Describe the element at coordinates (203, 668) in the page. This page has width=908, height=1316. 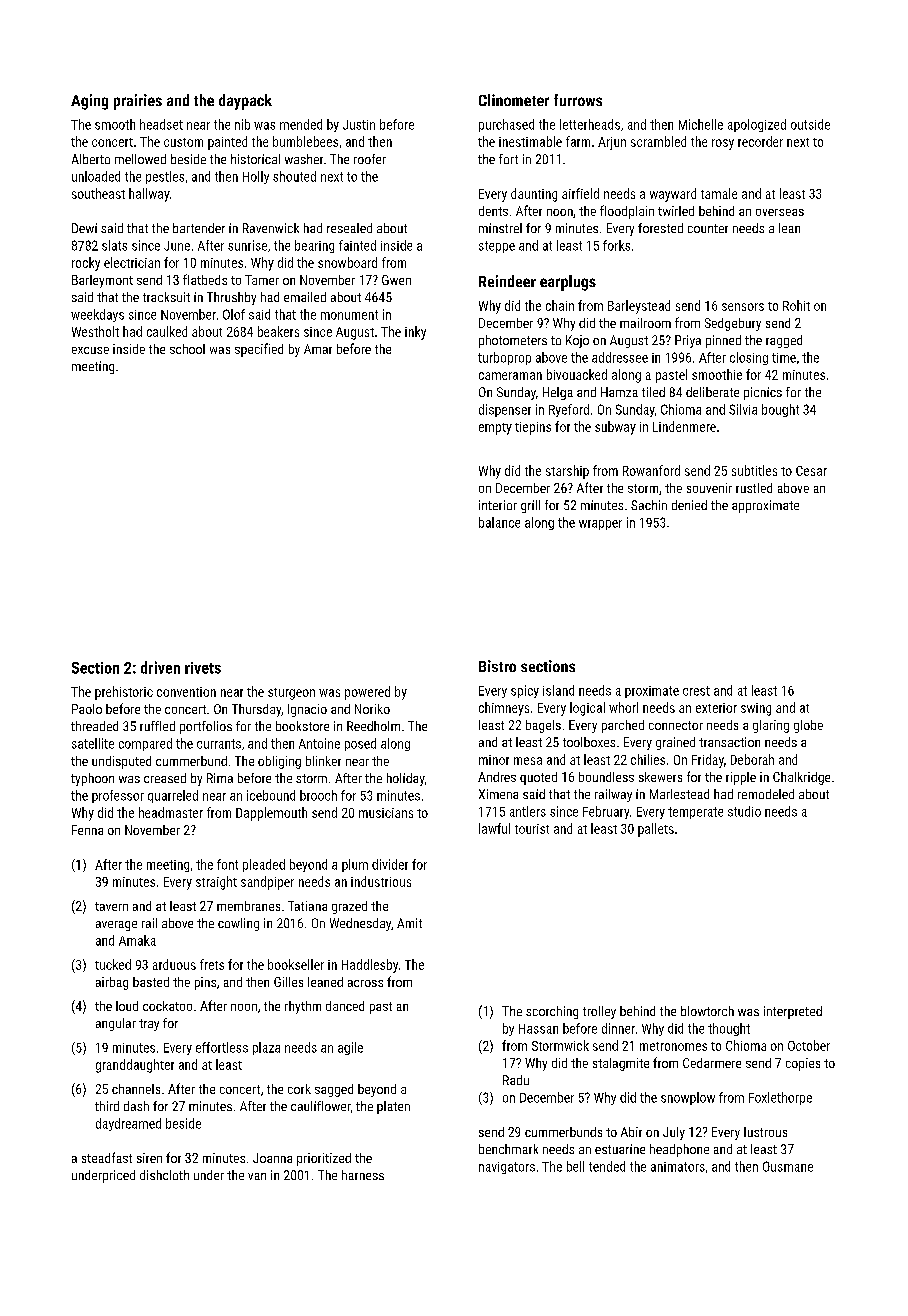
I see `rivets` at that location.
